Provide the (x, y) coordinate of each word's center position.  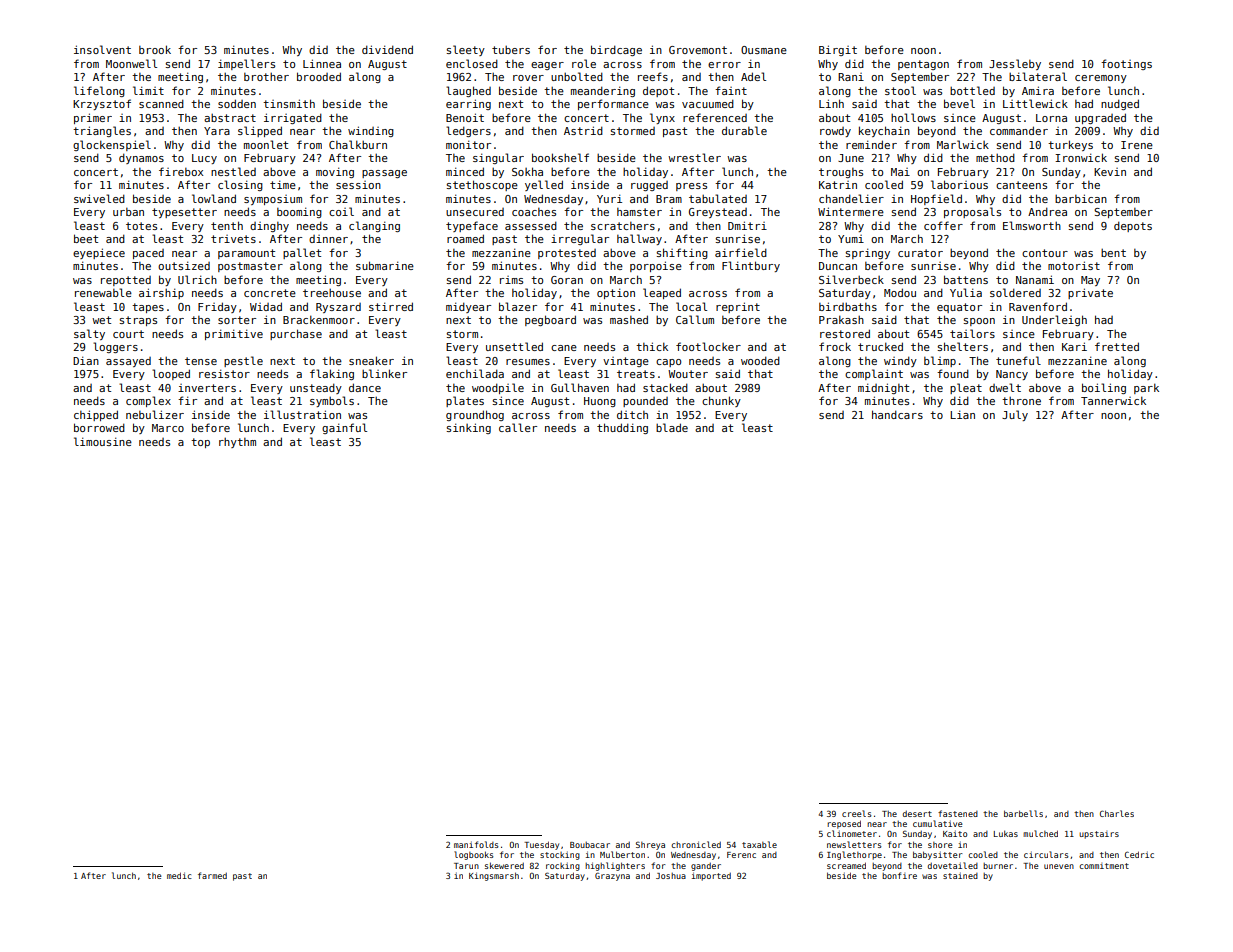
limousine (103, 441)
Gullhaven (580, 387)
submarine (385, 265)
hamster (639, 212)
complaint (874, 374)
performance (613, 104)
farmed (212, 875)
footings (1126, 64)
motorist (1074, 265)
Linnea (322, 63)
